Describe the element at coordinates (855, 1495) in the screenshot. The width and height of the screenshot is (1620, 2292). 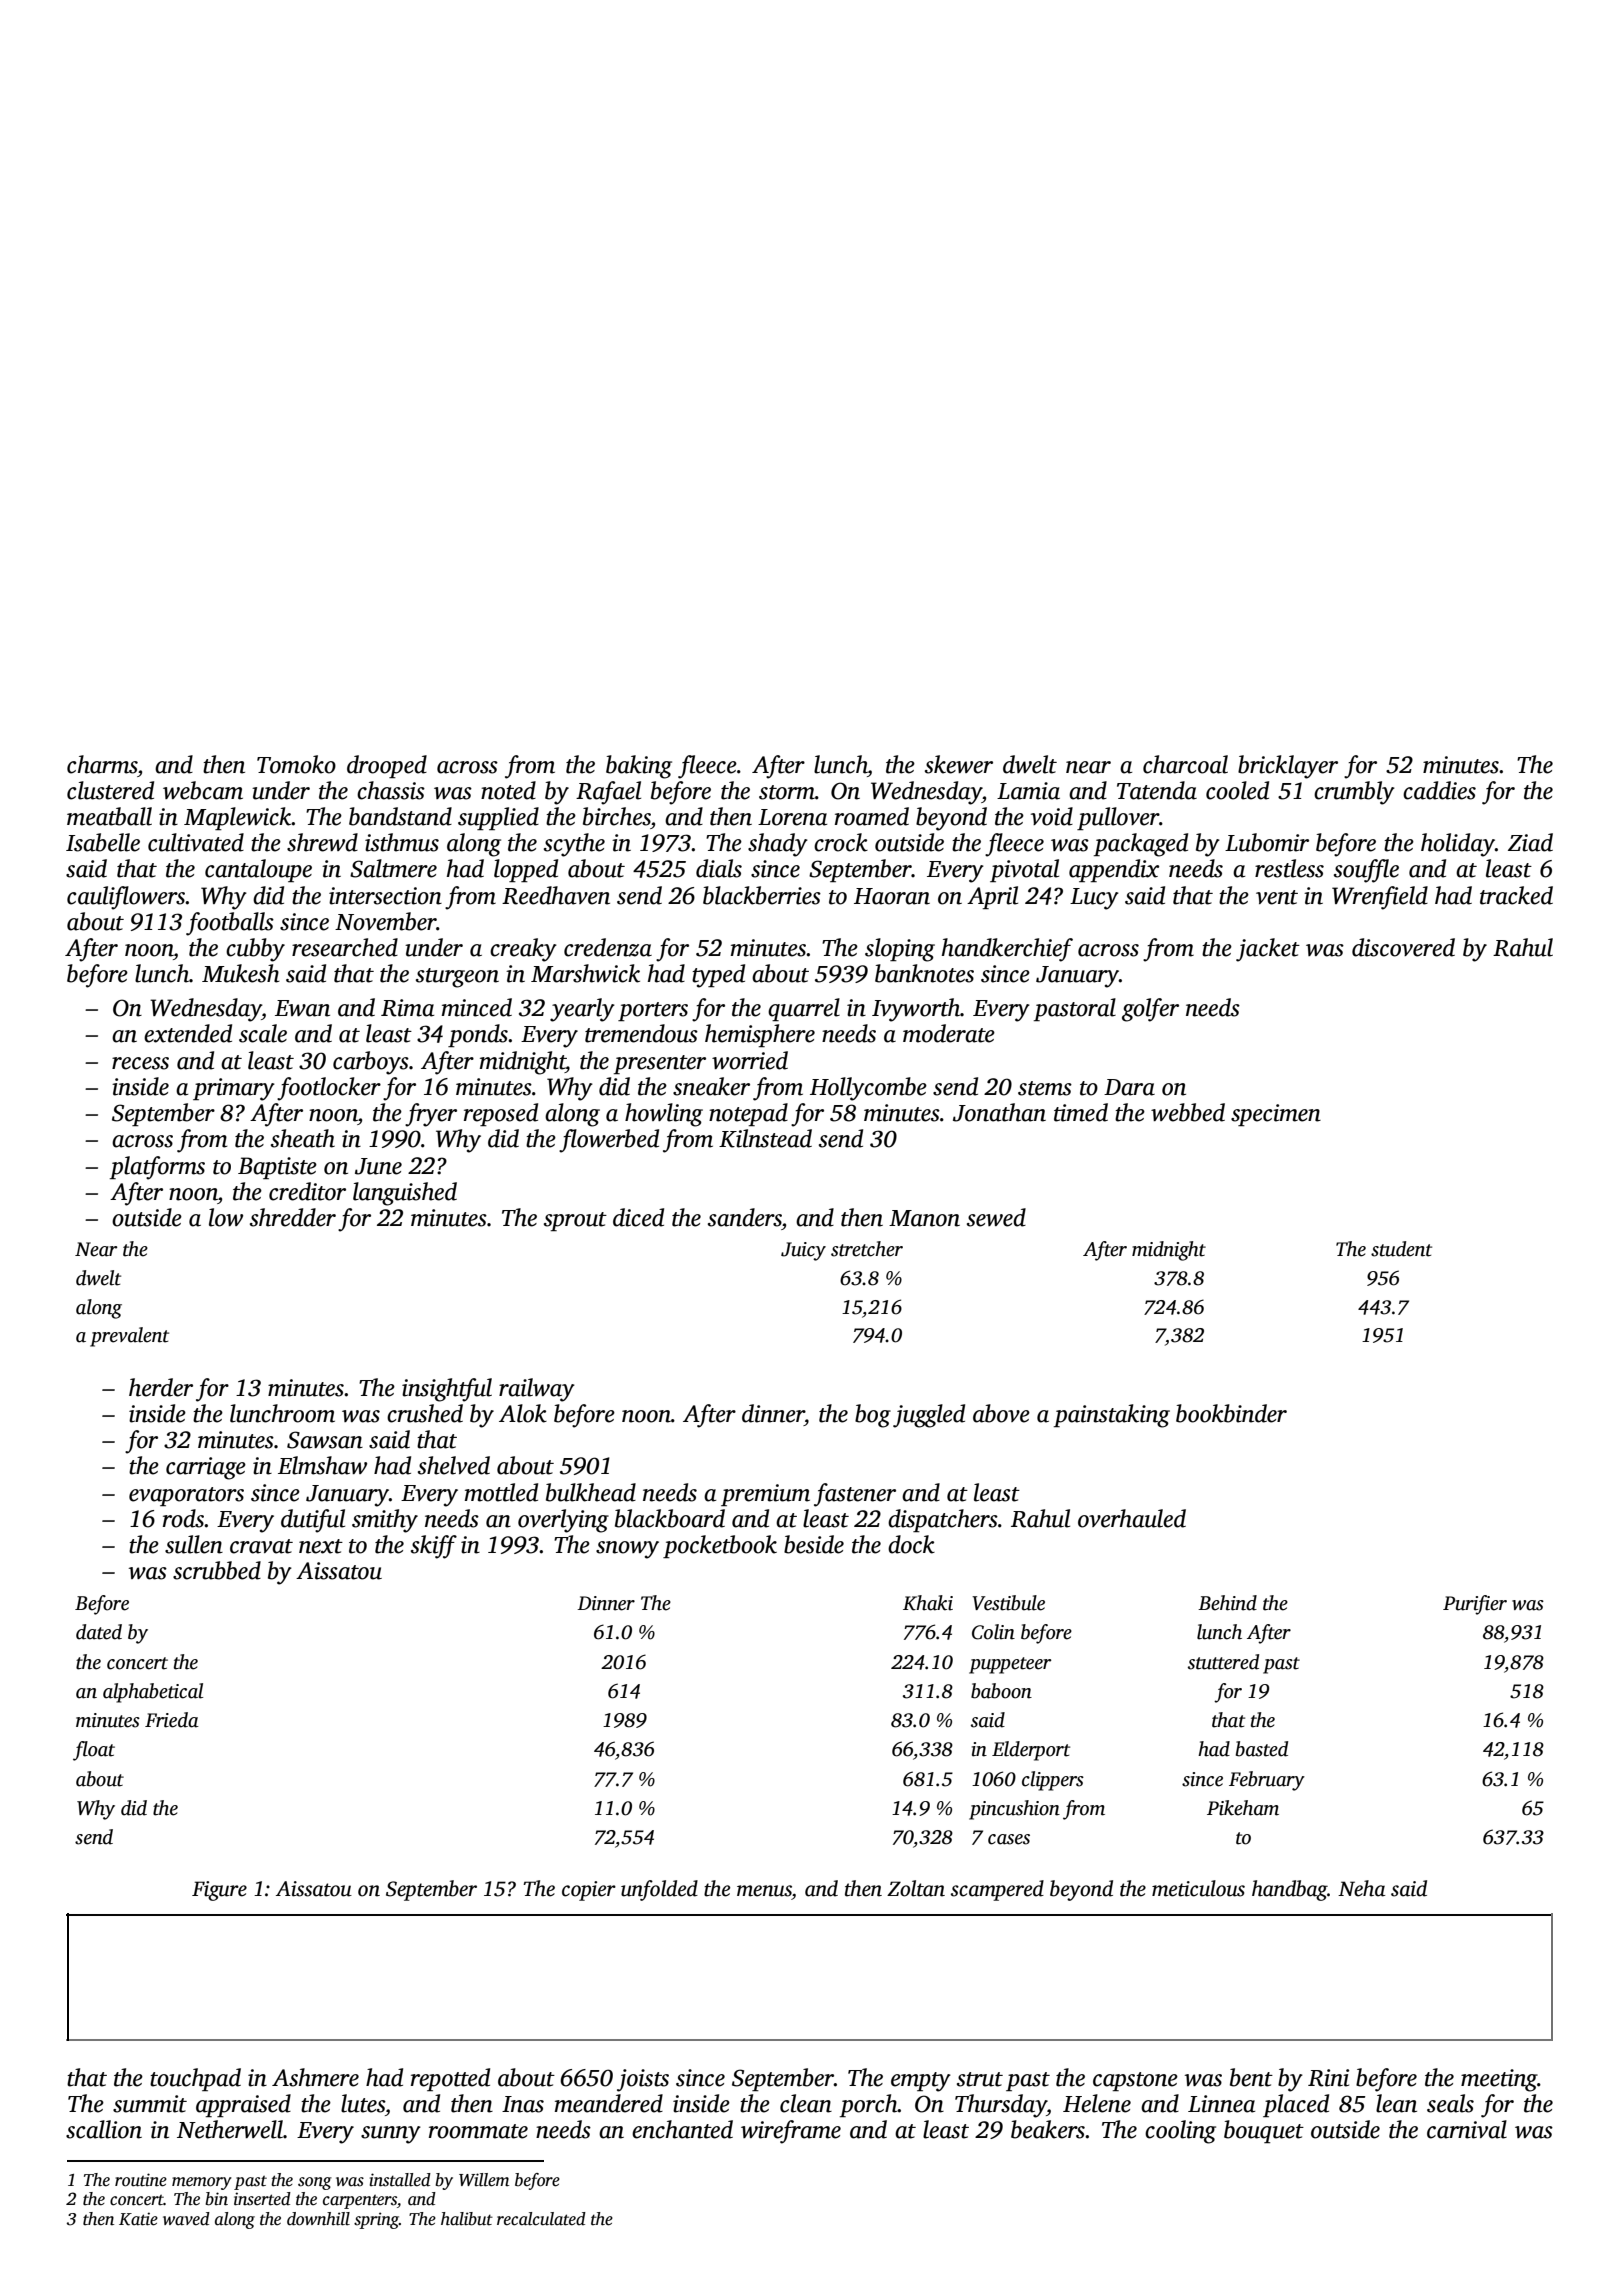
I see `fastener` at that location.
